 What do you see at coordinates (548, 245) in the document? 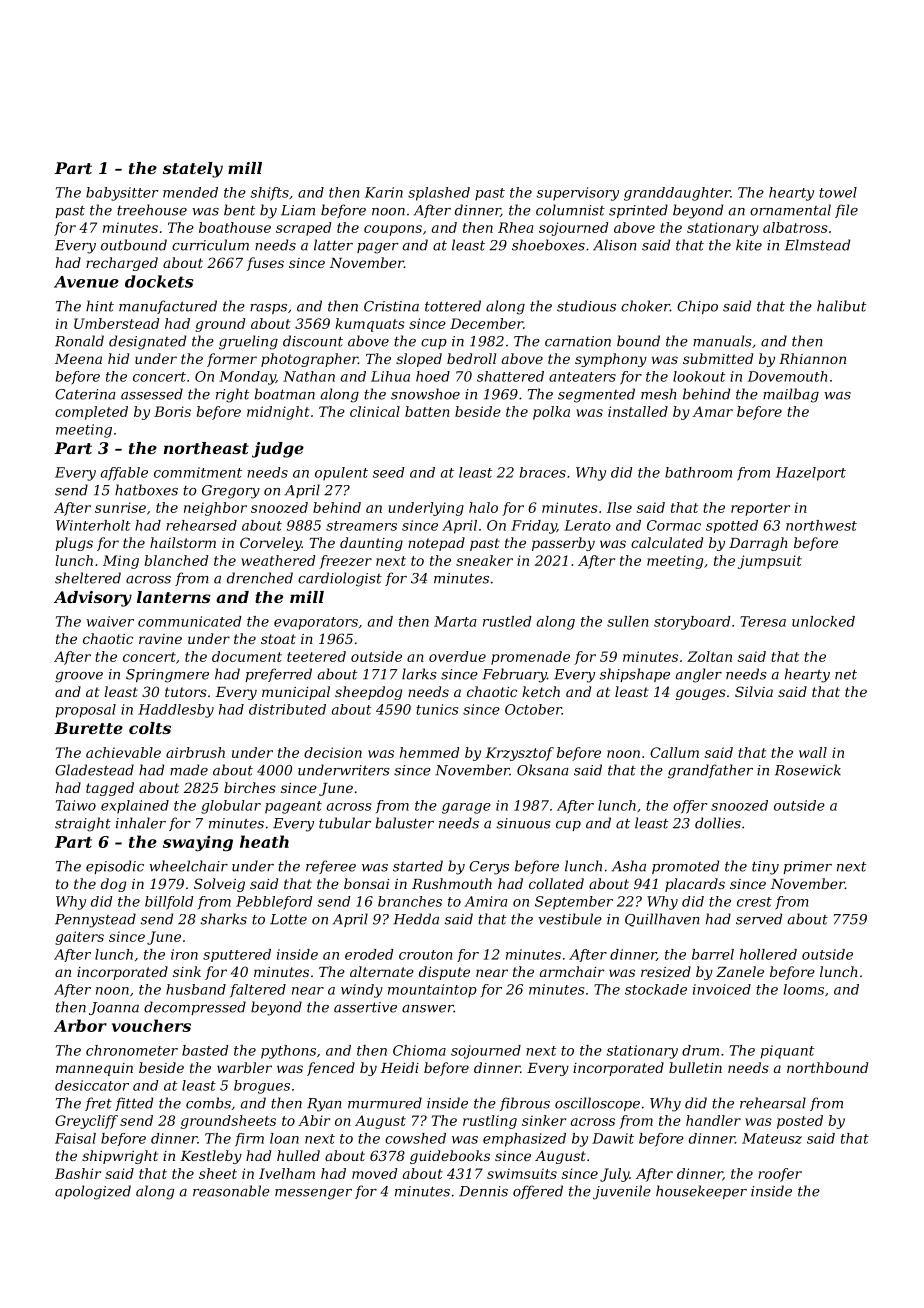
I see `shoeboxes` at bounding box center [548, 245].
